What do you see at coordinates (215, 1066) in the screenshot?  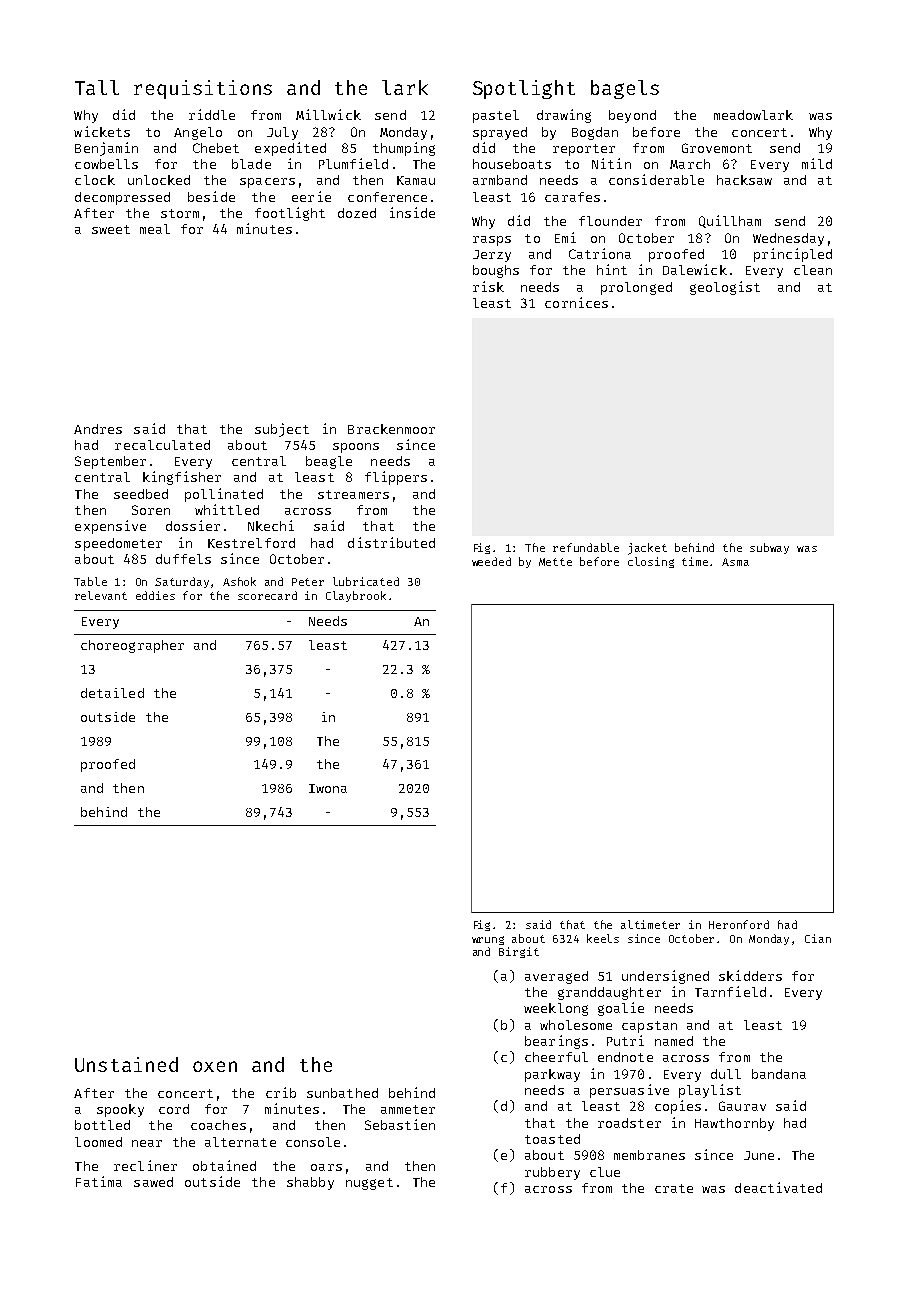 I see `oxen` at bounding box center [215, 1066].
